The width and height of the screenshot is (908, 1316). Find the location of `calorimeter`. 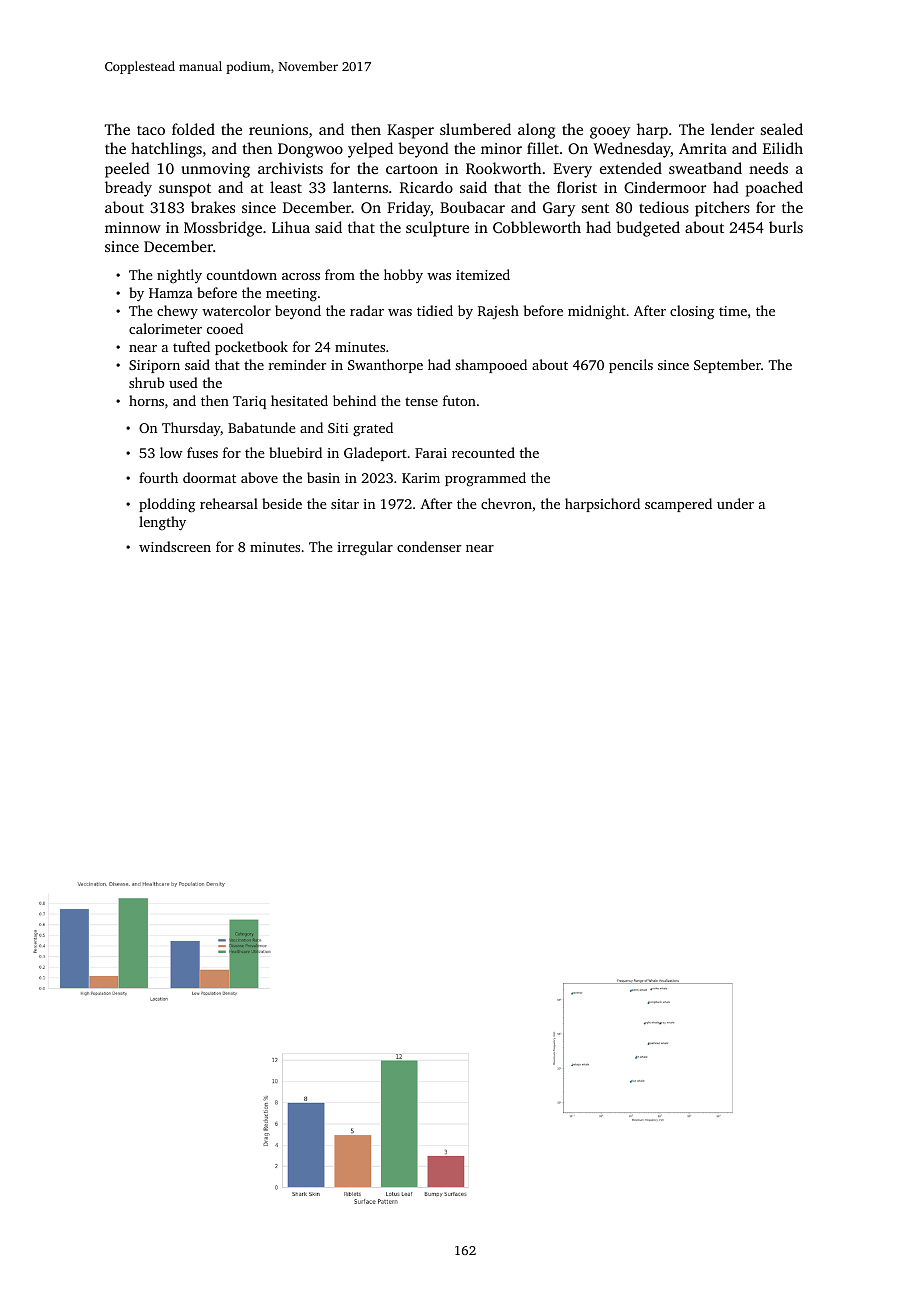

calorimeter is located at coordinates (165, 328).
